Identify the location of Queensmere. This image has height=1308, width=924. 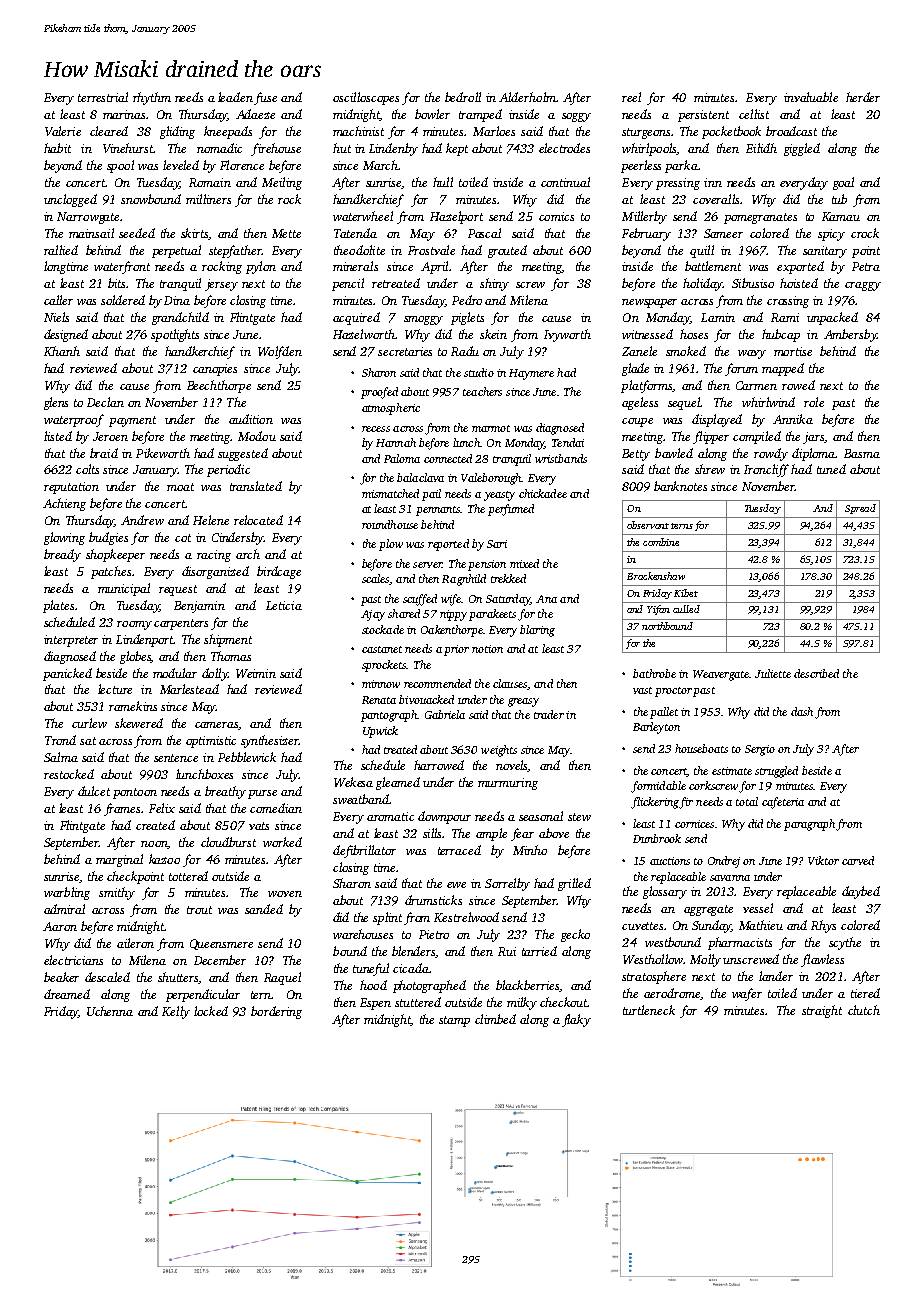
(221, 944).
